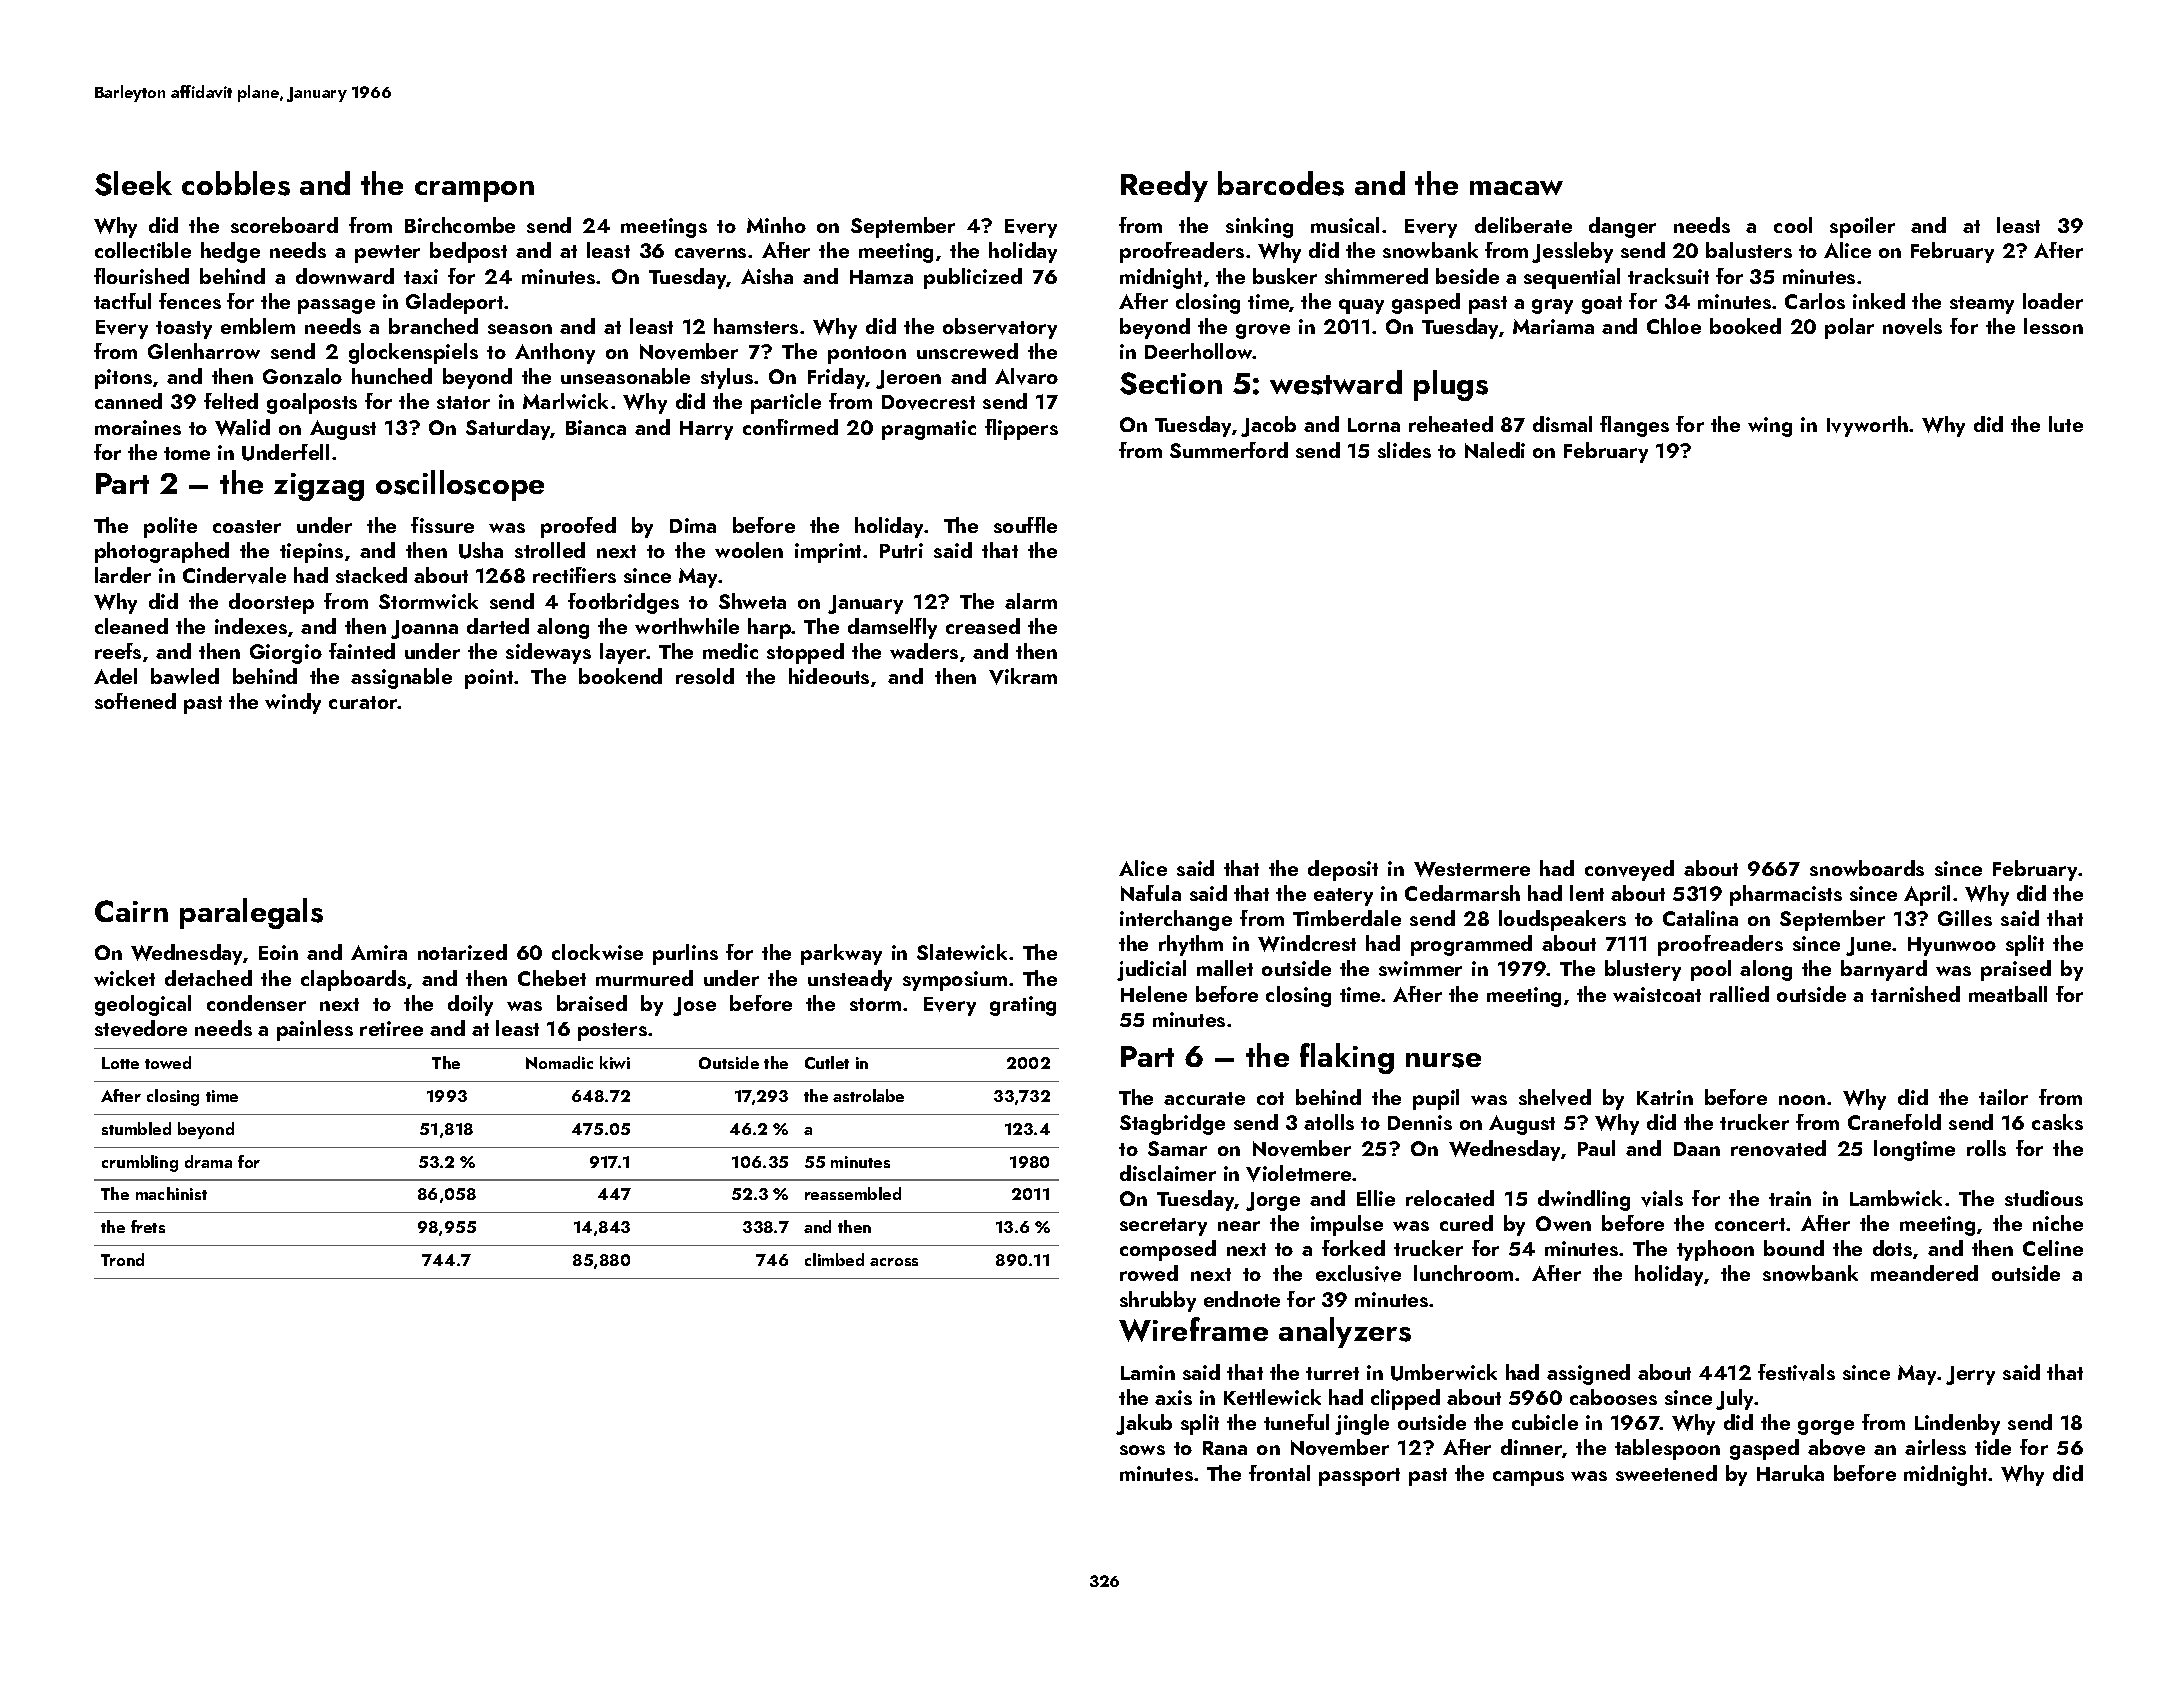 The image size is (2178, 1683). What do you see at coordinates (1329, 1122) in the page?
I see `atolls` at bounding box center [1329, 1122].
